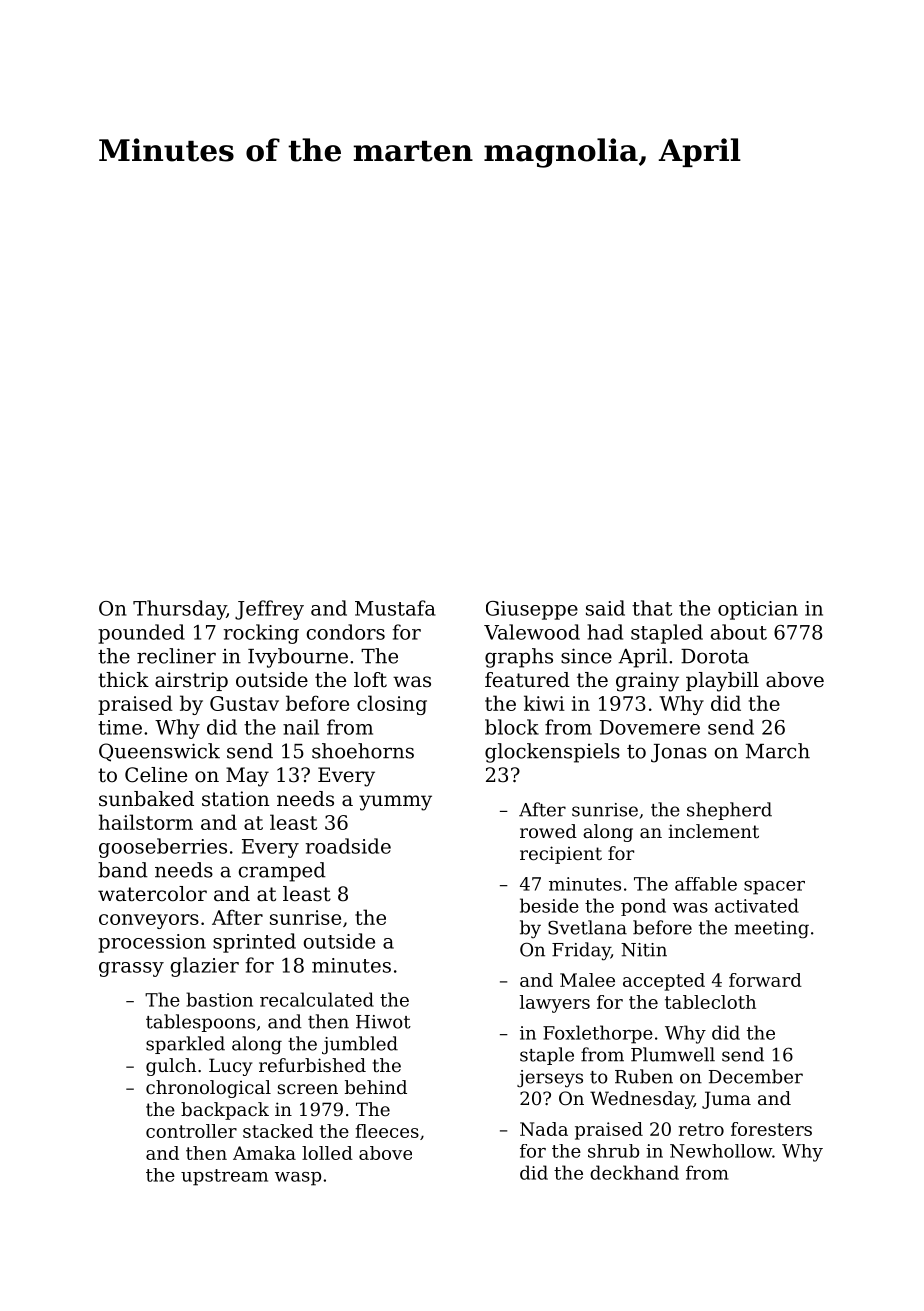 This document has width=924, height=1311. I want to click on thick, so click(123, 679).
